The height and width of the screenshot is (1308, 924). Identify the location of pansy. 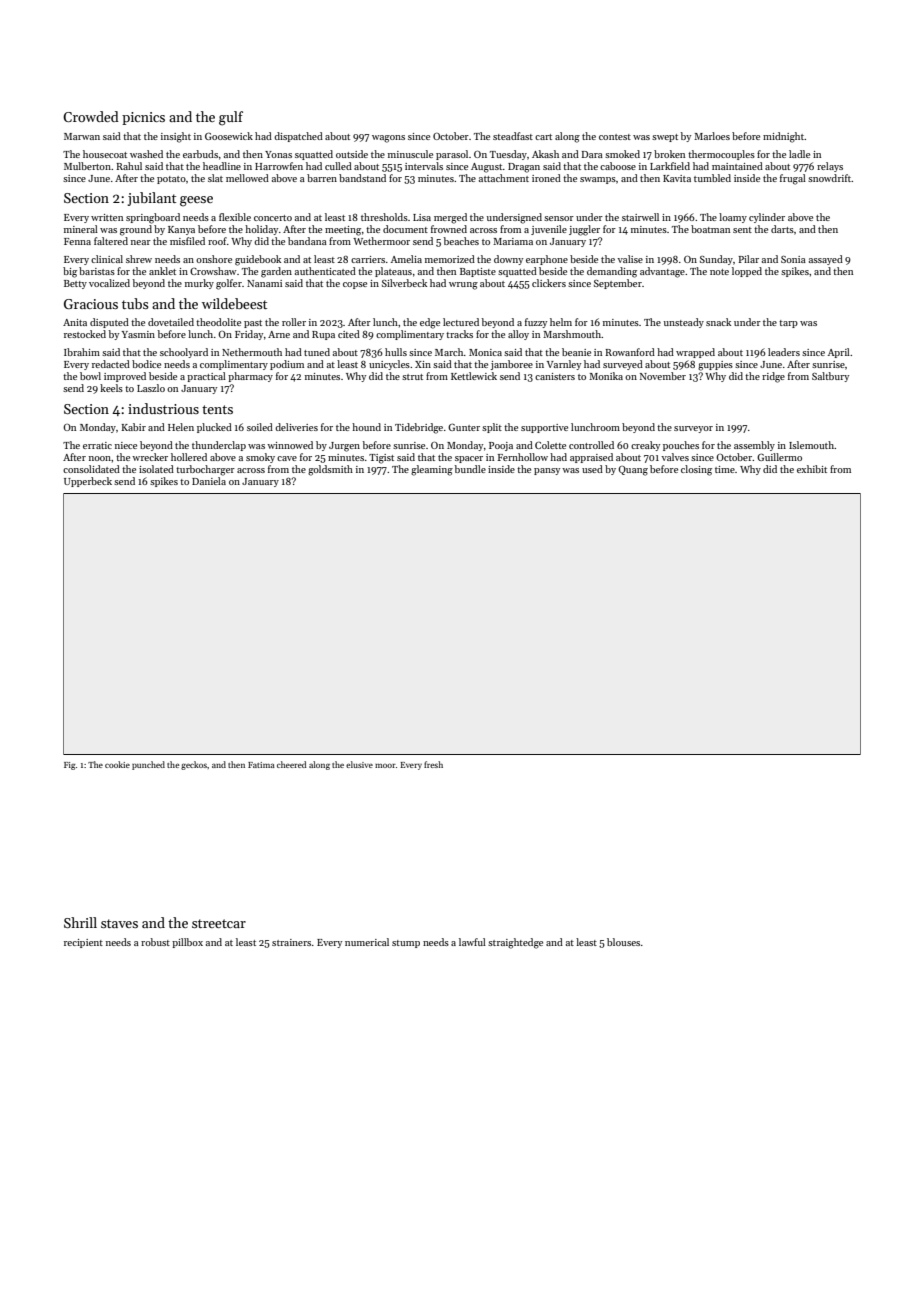
(547, 471).
